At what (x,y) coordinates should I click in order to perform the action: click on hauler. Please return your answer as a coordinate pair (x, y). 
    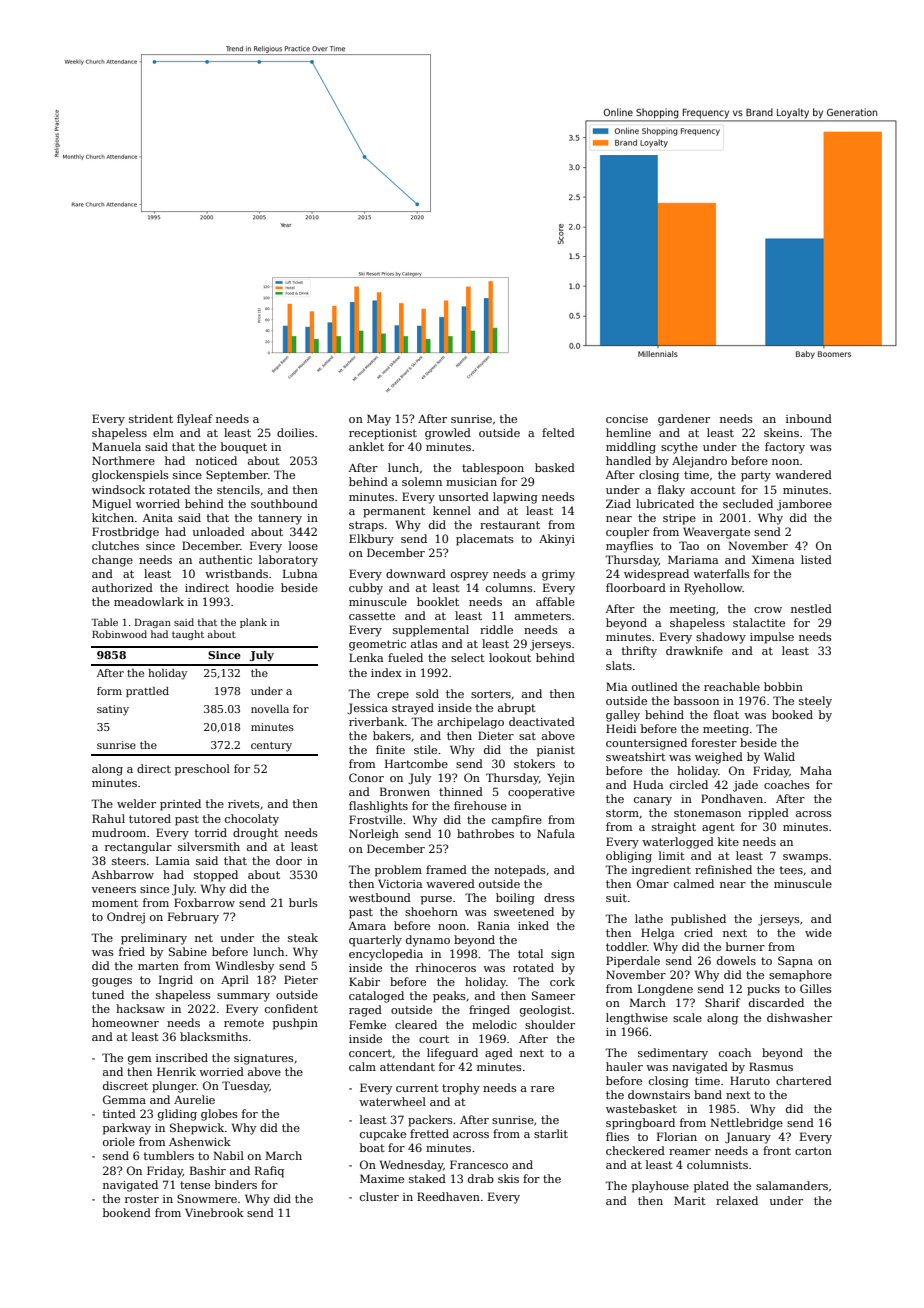
    Looking at the image, I should click on (624, 1066).
